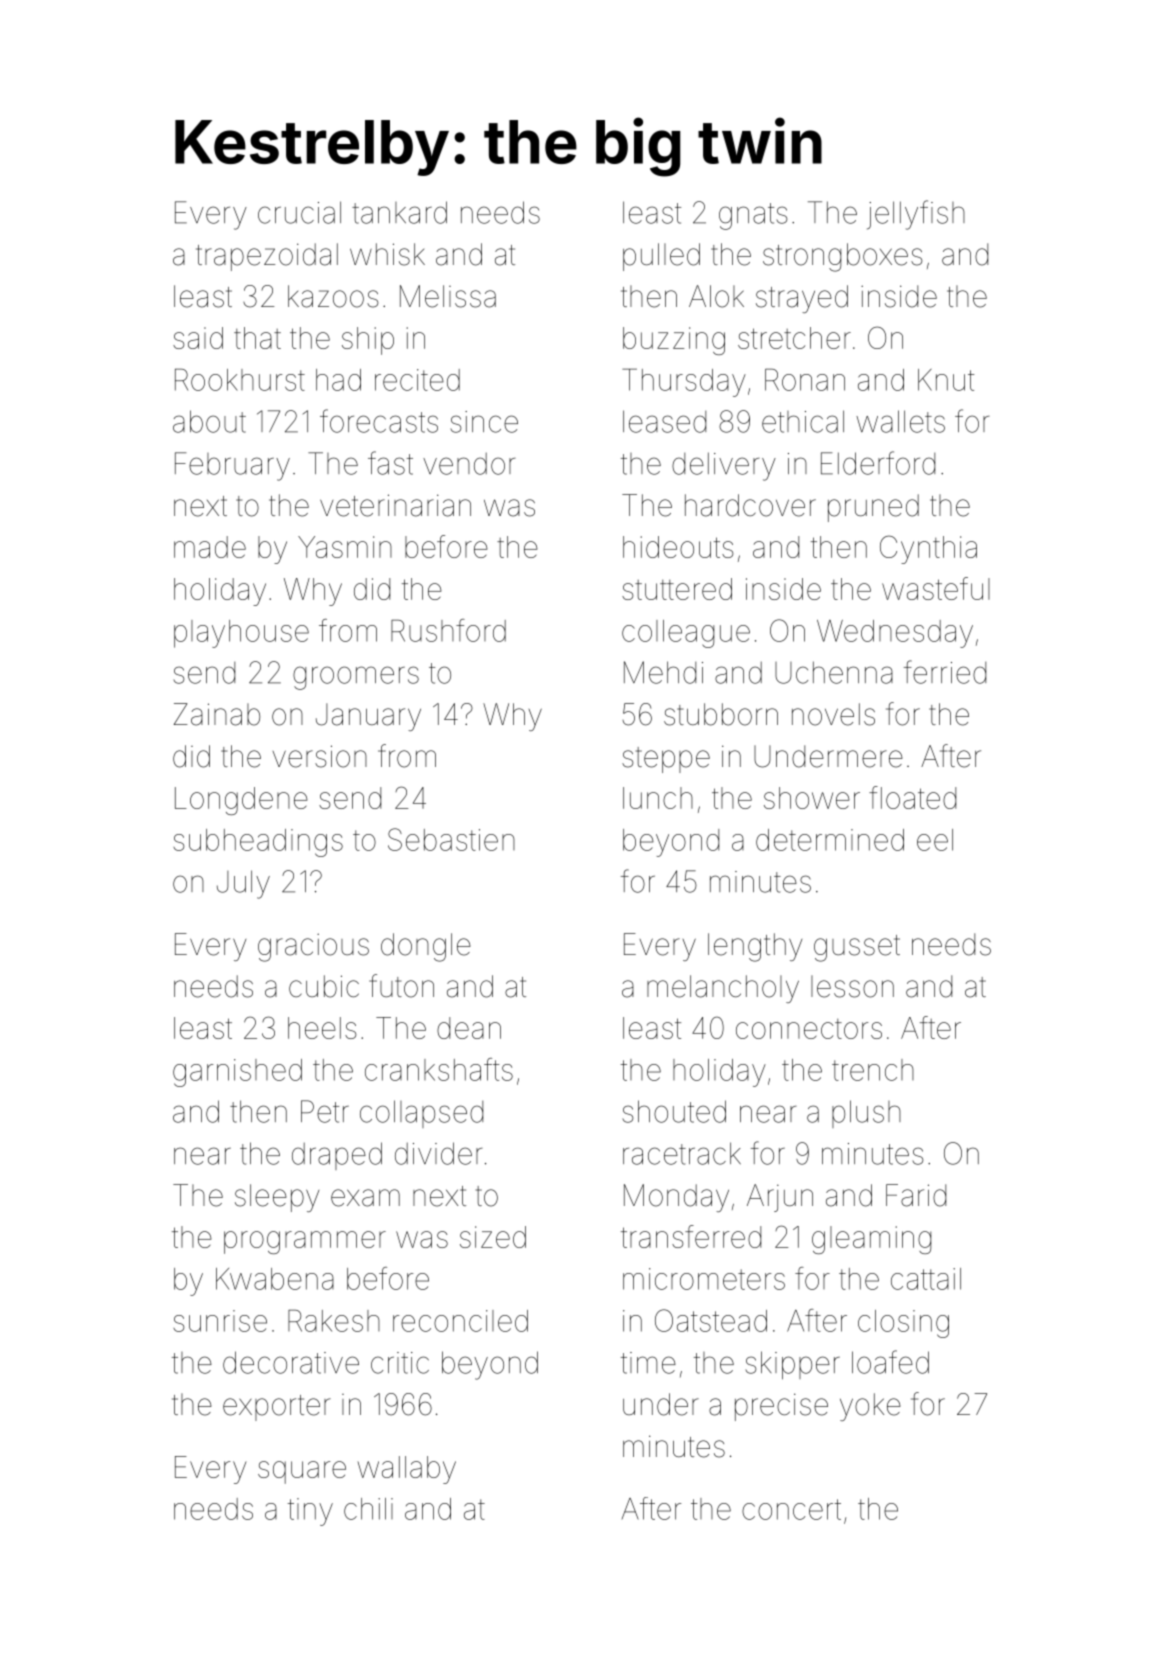  Describe the element at coordinates (661, 257) in the screenshot. I see `pulled` at that location.
